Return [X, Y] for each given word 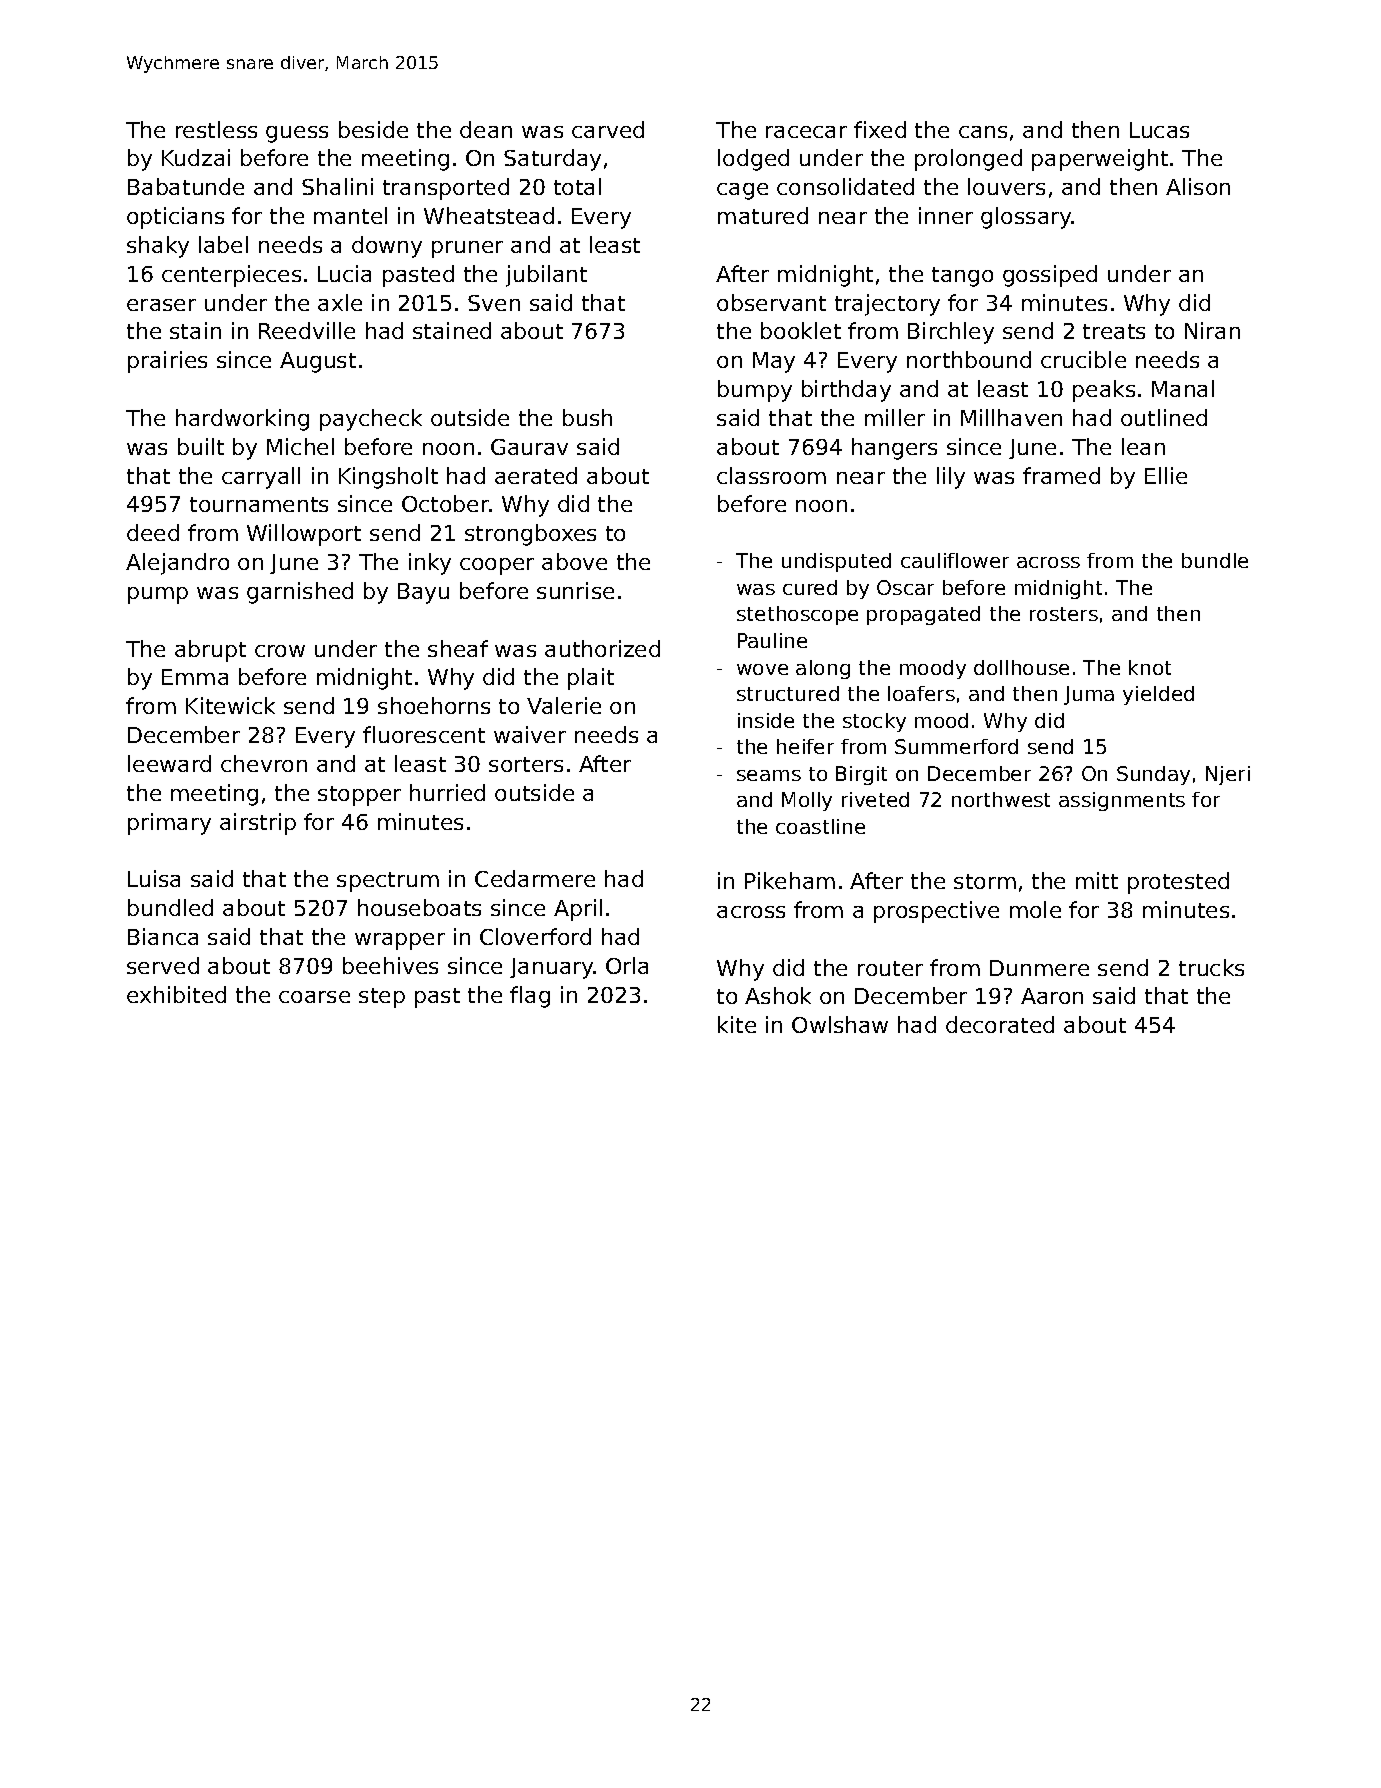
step [382, 998]
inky [430, 564]
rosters [1064, 614]
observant [771, 302]
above [574, 561]
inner [946, 215]
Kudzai [196, 157]
